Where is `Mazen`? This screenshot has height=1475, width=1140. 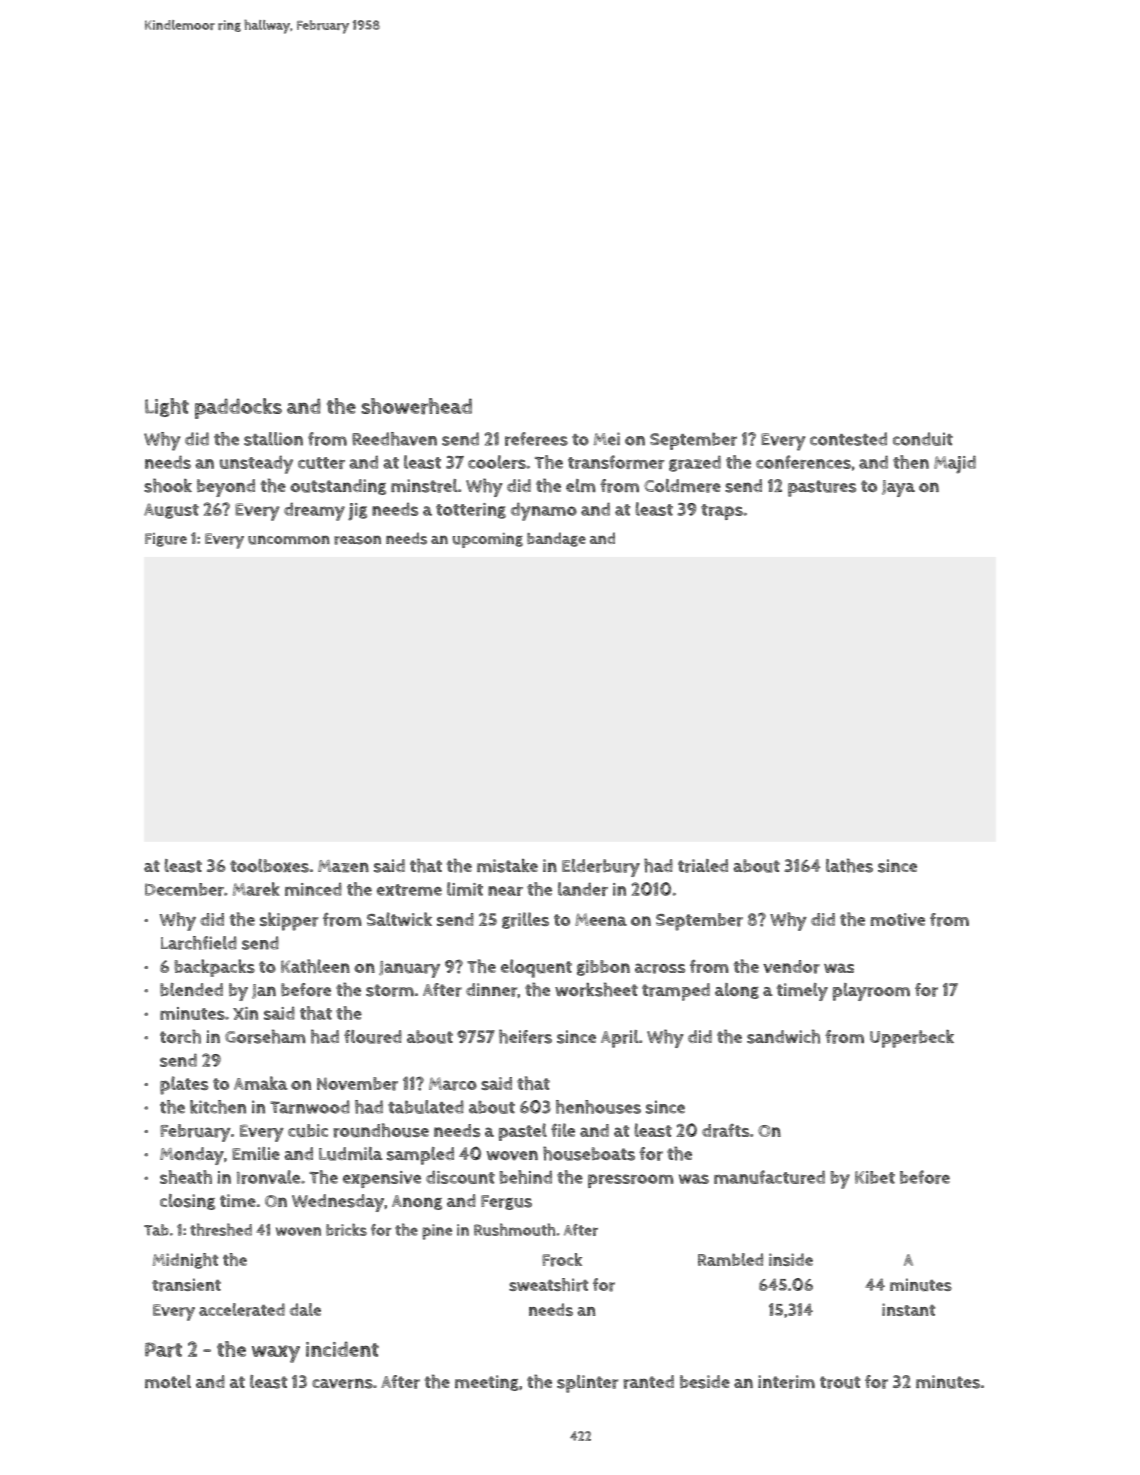
Mazen is located at coordinates (343, 866).
